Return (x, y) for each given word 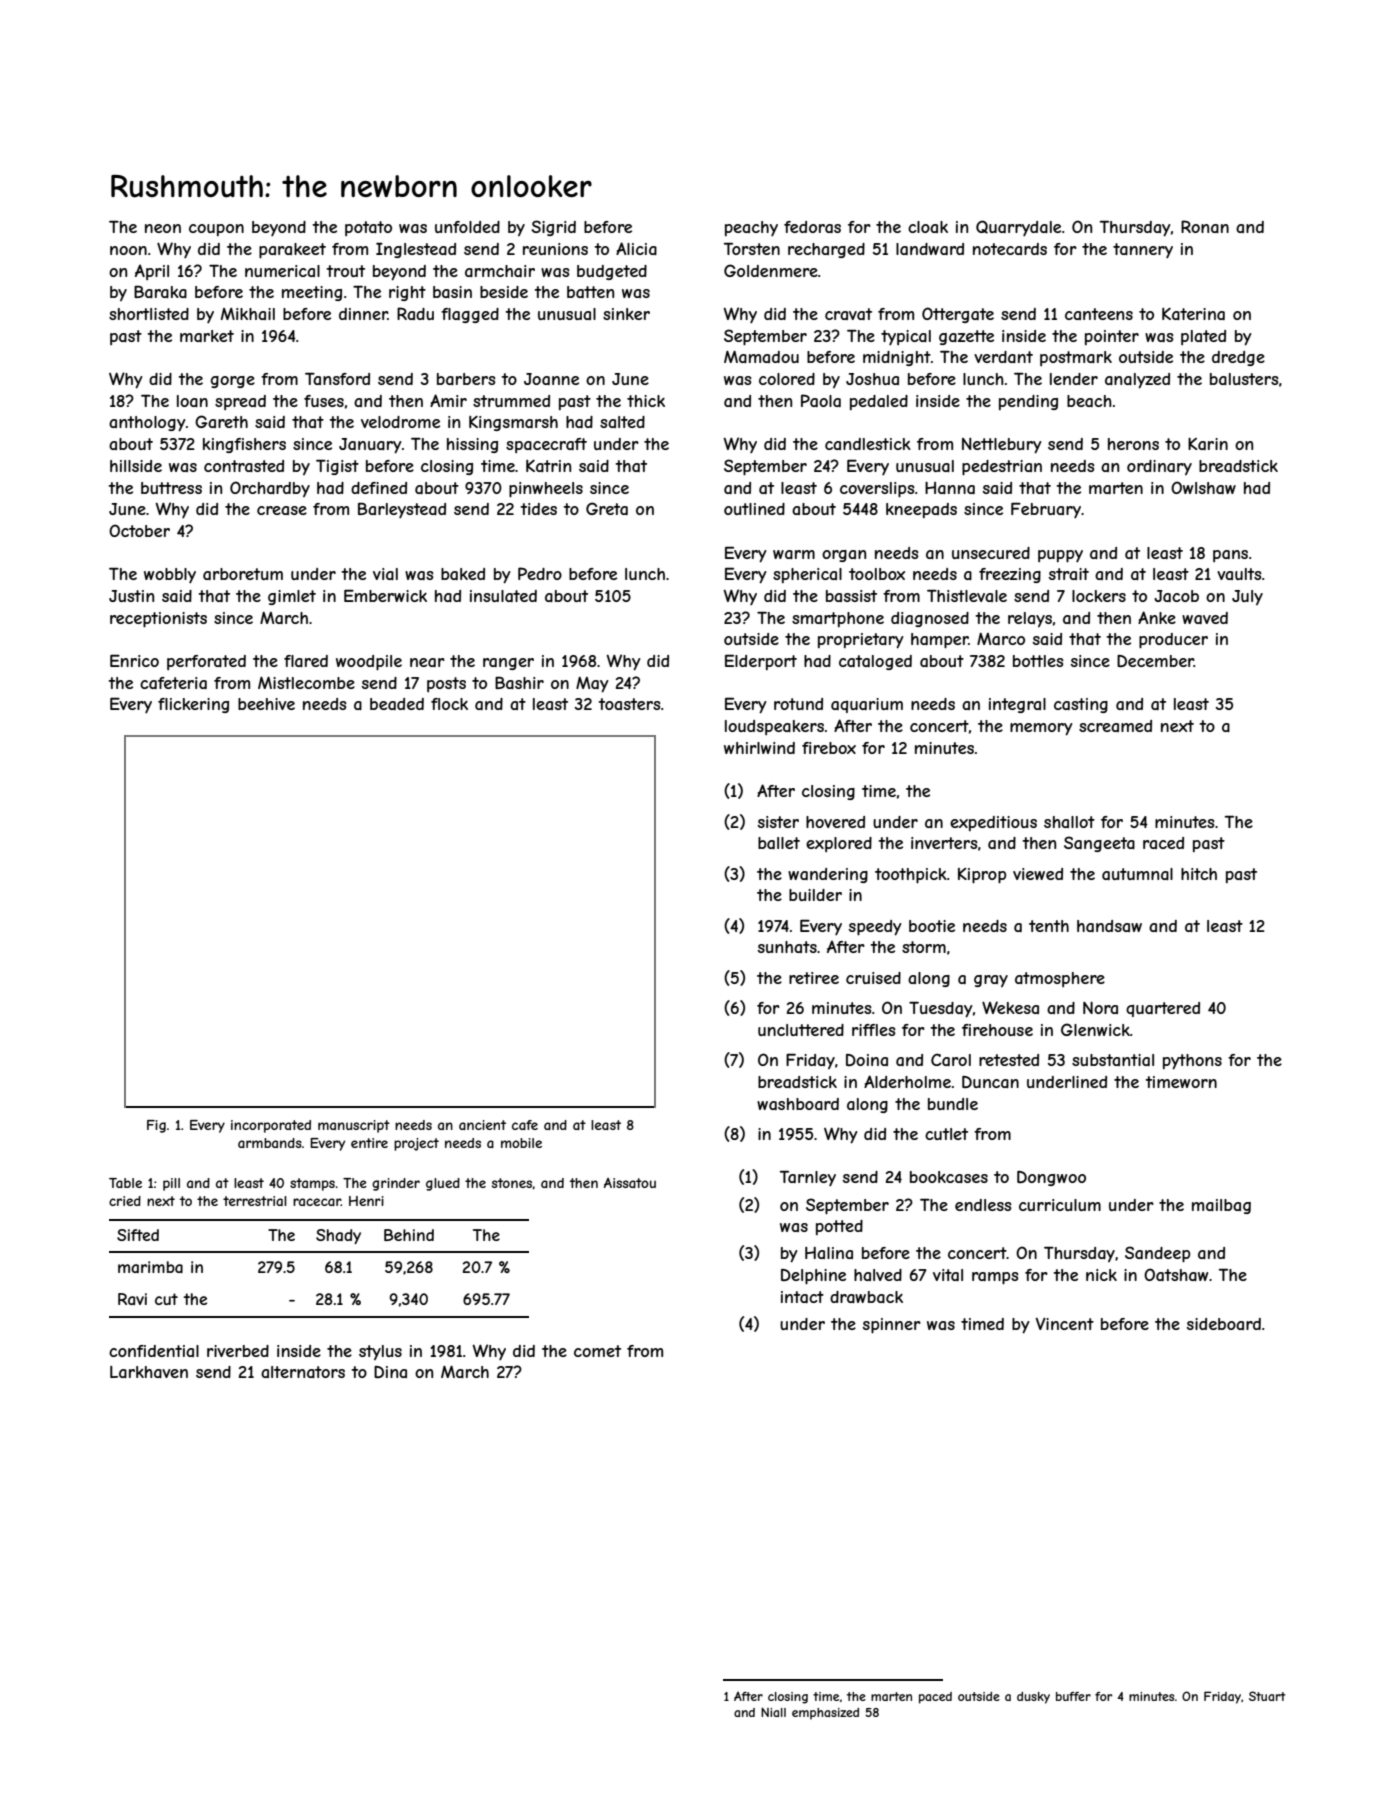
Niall (773, 1712)
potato (368, 228)
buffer (1073, 1696)
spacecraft (546, 445)
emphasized (825, 1714)
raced (1163, 843)
